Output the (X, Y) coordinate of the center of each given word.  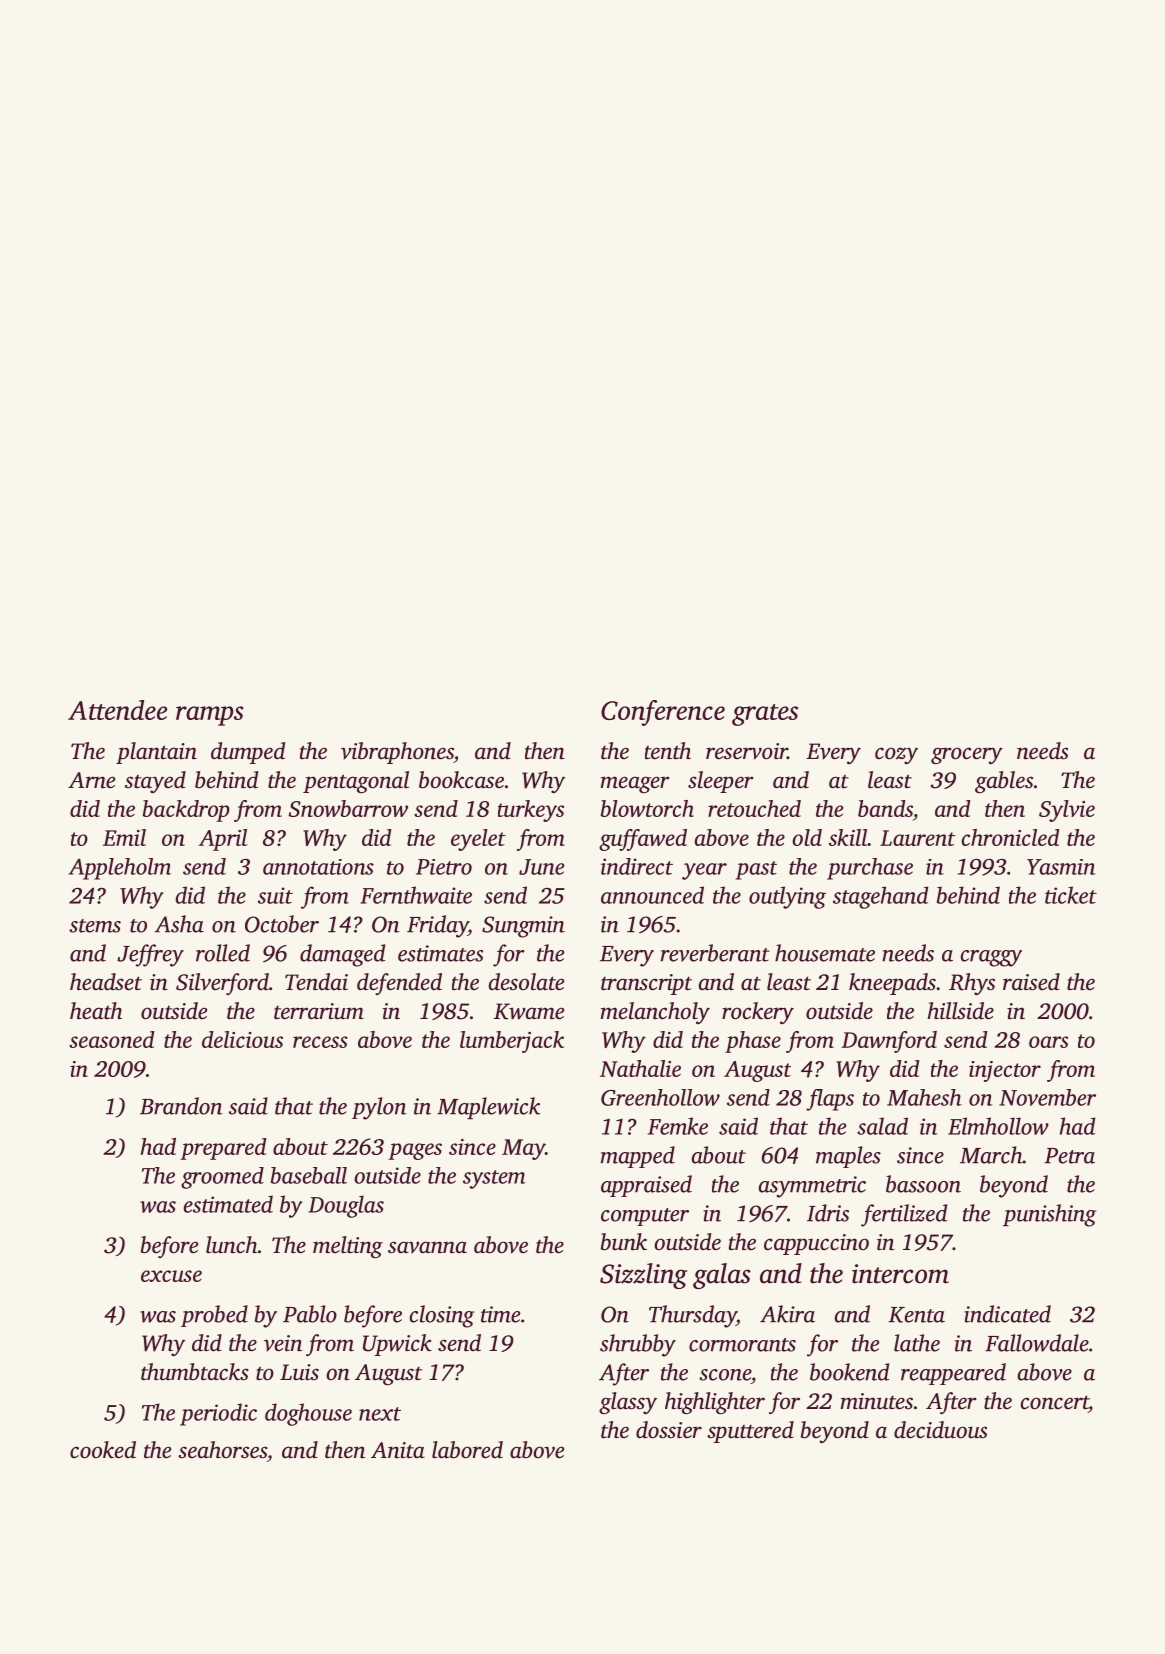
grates (765, 715)
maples (848, 1157)
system (494, 1179)
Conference (663, 713)
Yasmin (1061, 867)
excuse (171, 1276)
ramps (210, 716)
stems (95, 926)
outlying (787, 897)
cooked (103, 1450)
